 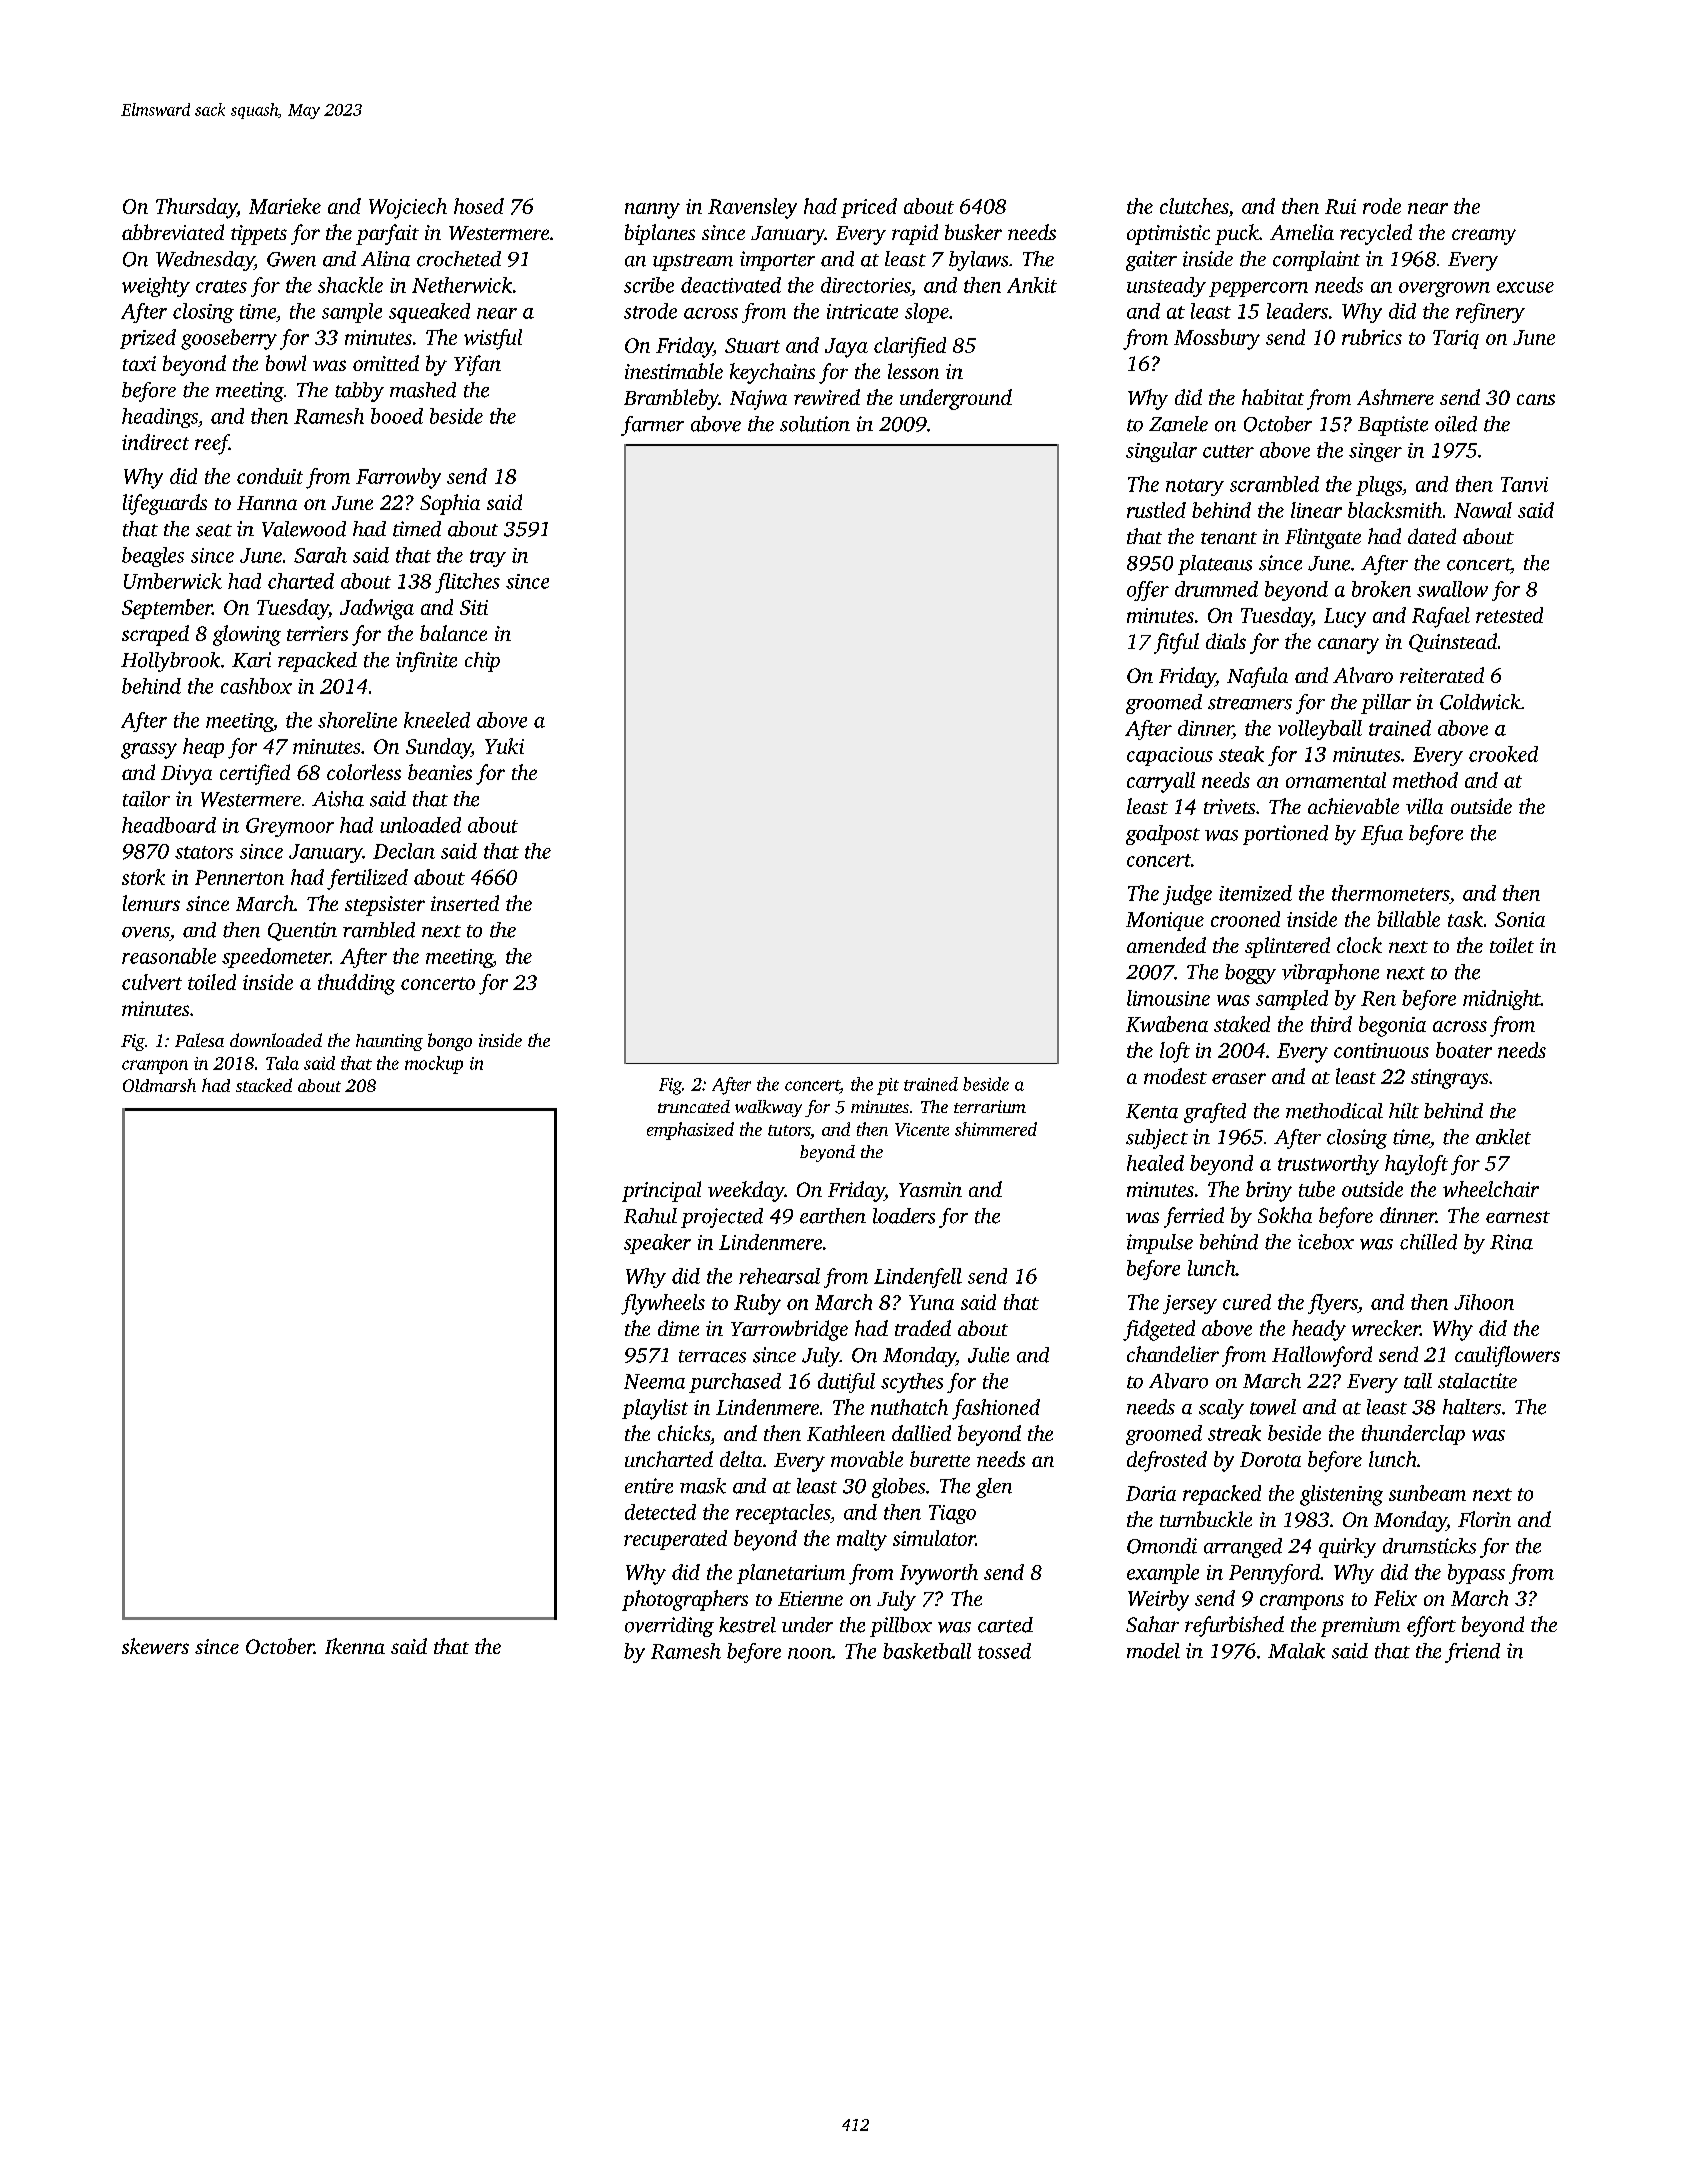 What do you see at coordinates (815, 424) in the screenshot?
I see `solution` at bounding box center [815, 424].
